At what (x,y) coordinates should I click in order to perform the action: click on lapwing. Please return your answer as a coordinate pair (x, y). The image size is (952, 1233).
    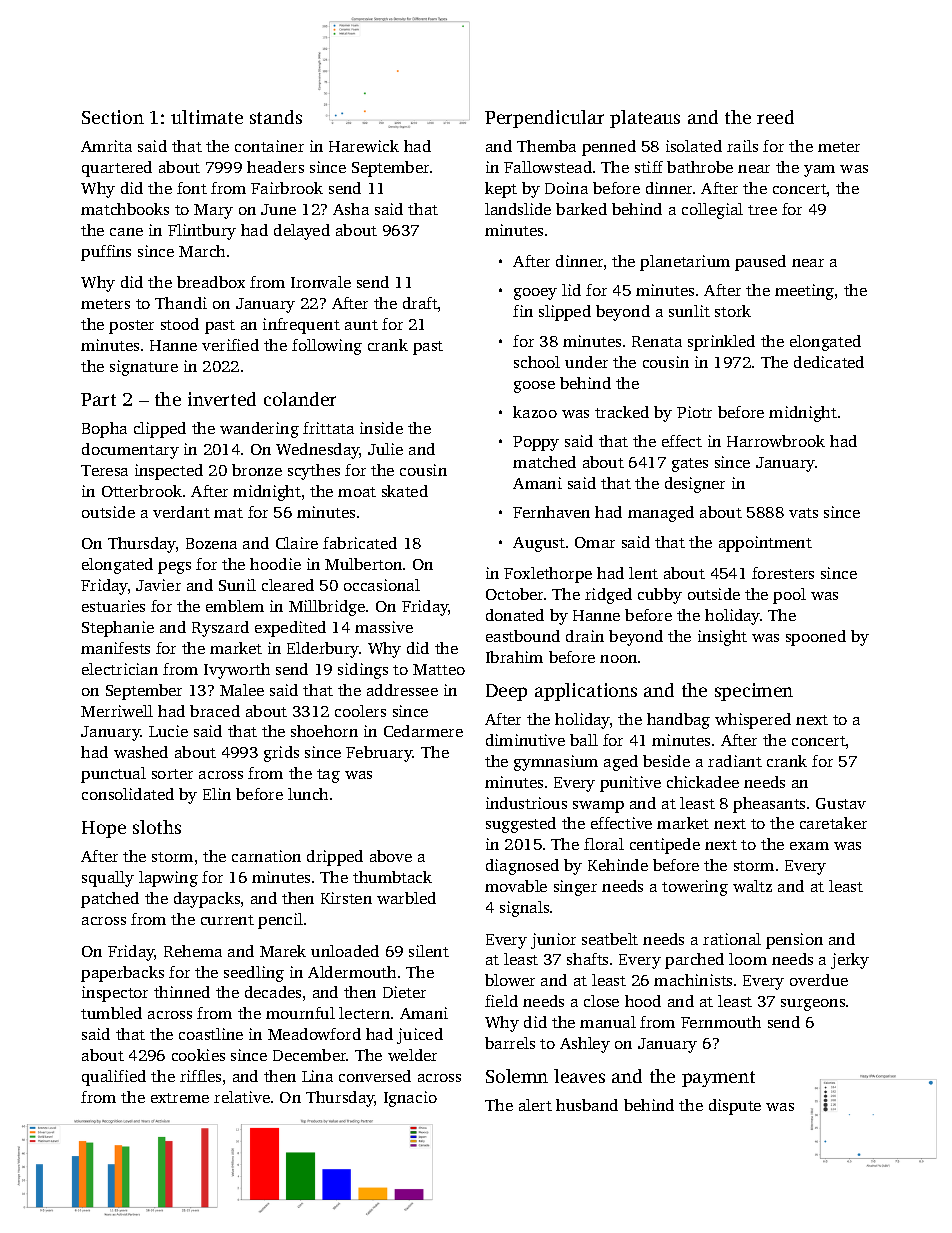
    Looking at the image, I should click on (168, 879).
